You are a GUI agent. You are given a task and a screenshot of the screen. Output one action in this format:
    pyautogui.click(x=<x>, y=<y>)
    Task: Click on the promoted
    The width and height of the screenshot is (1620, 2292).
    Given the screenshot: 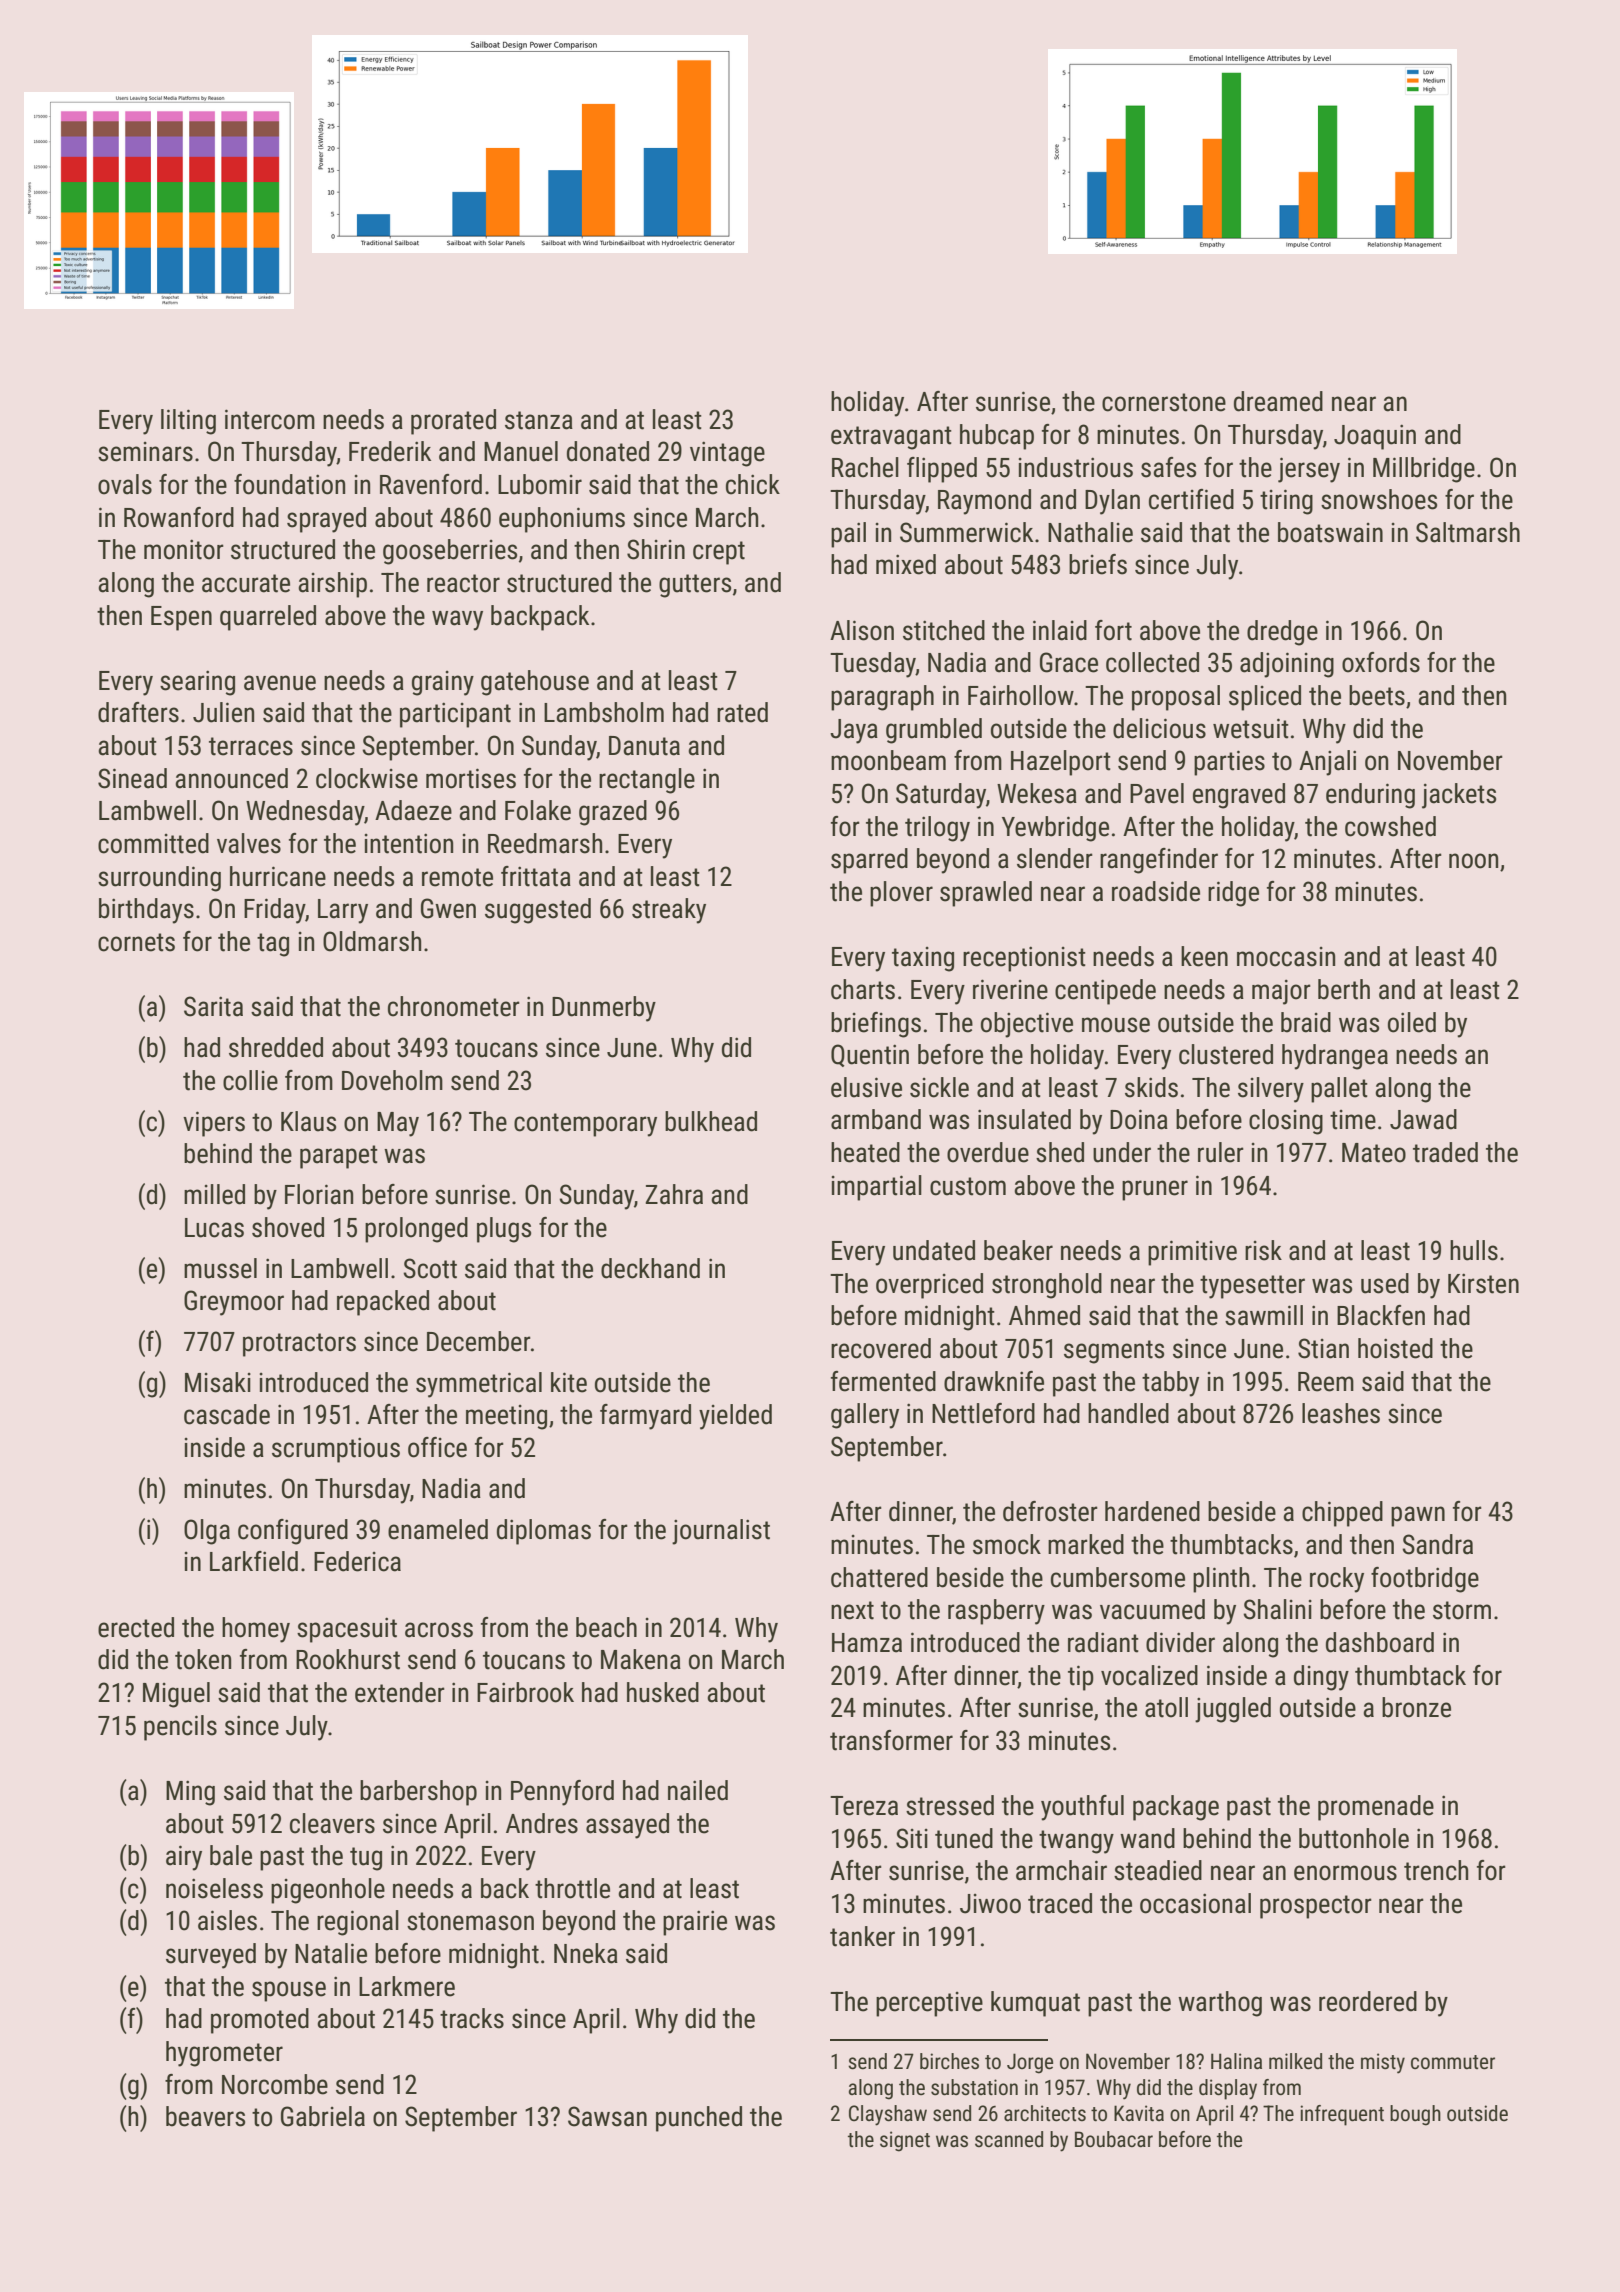 What is the action you would take?
    pyautogui.click(x=260, y=2021)
